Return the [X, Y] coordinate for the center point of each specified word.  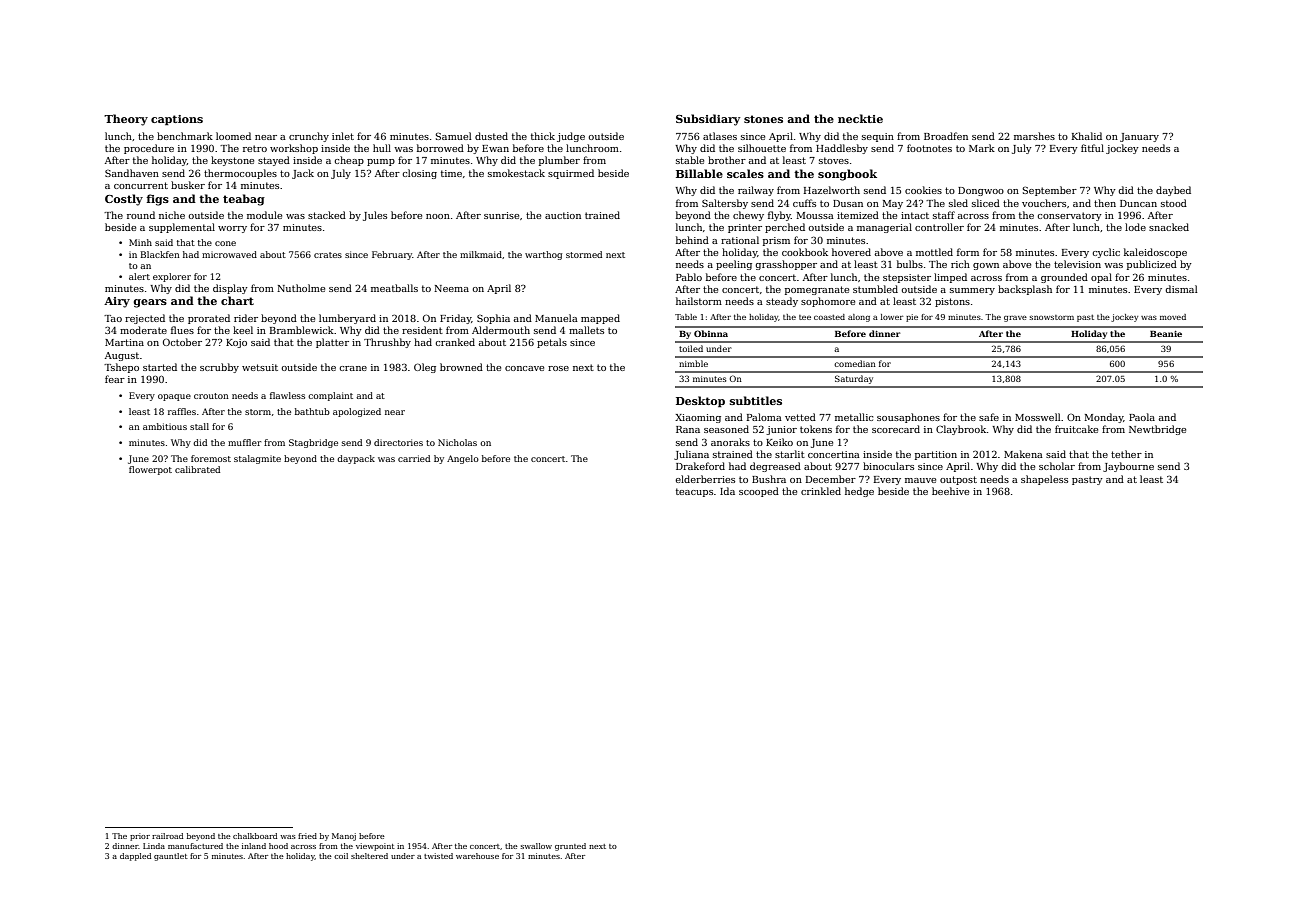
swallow [536, 846]
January [1139, 137]
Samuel [453, 136]
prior [140, 837]
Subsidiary [708, 120]
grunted [570, 847]
